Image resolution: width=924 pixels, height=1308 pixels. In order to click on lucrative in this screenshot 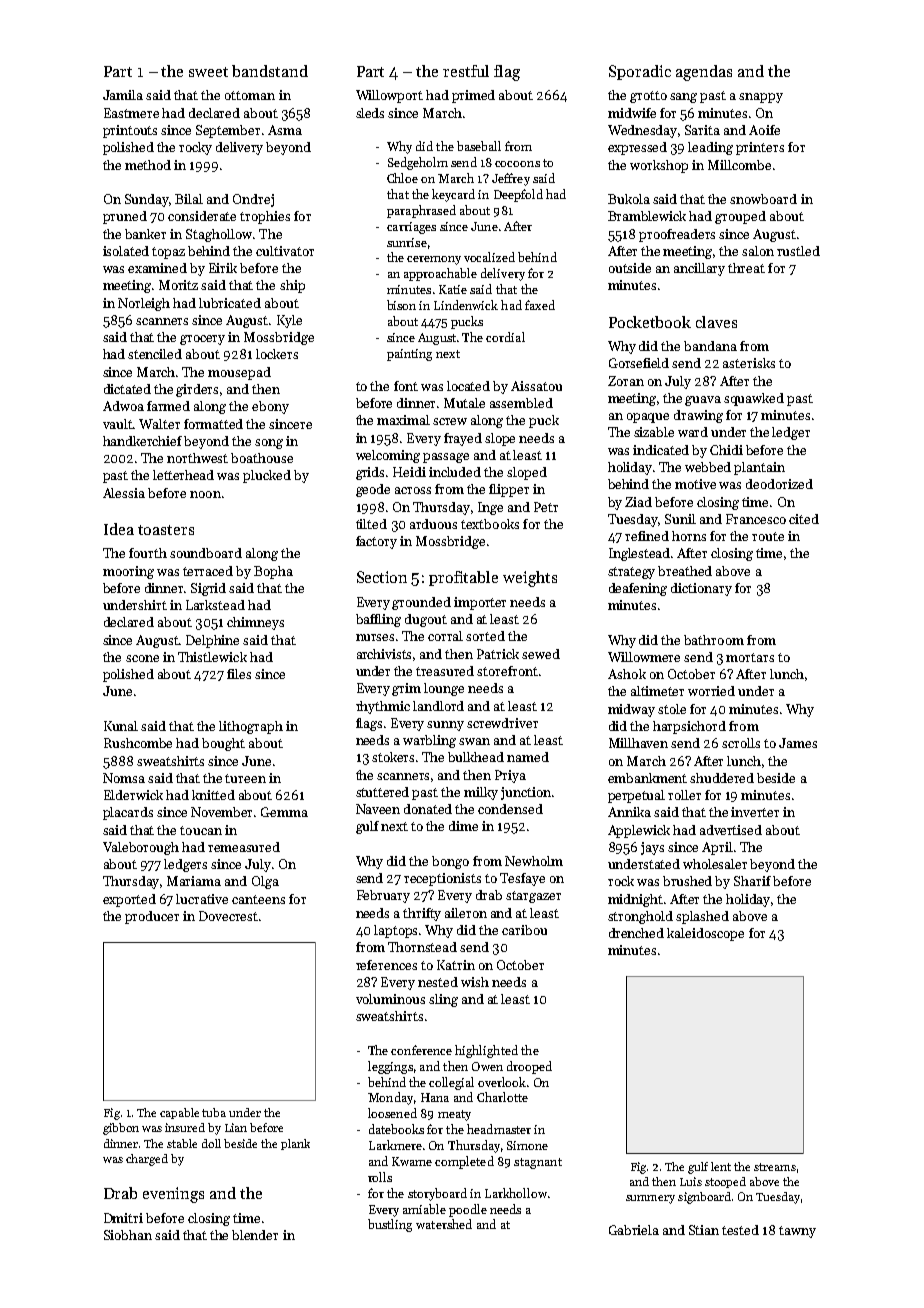, I will do `click(202, 899)`.
